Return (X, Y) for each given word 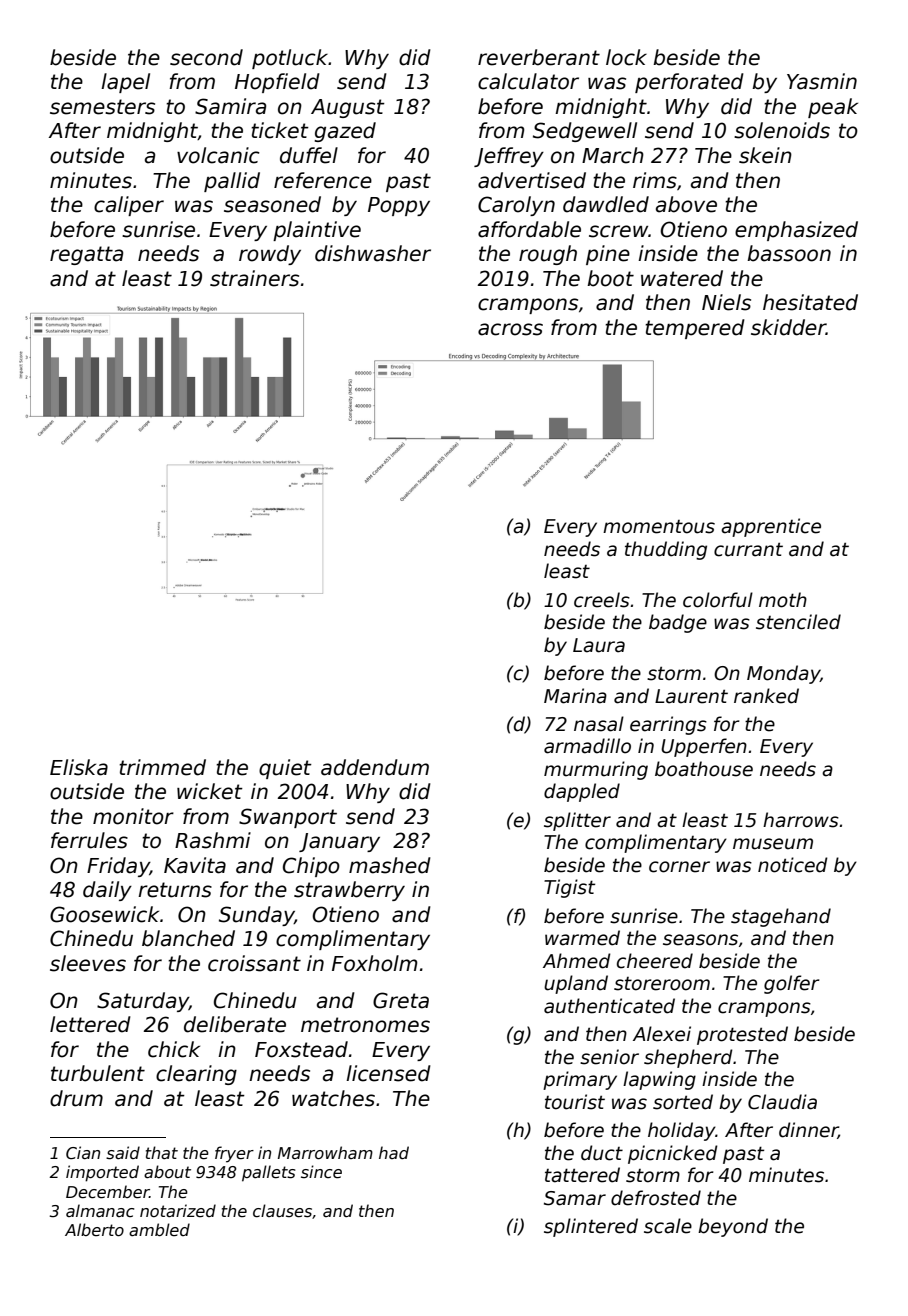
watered (682, 278)
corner (679, 867)
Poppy (399, 206)
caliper (129, 206)
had (394, 1152)
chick (174, 1049)
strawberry (349, 891)
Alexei (662, 1034)
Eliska (79, 767)
